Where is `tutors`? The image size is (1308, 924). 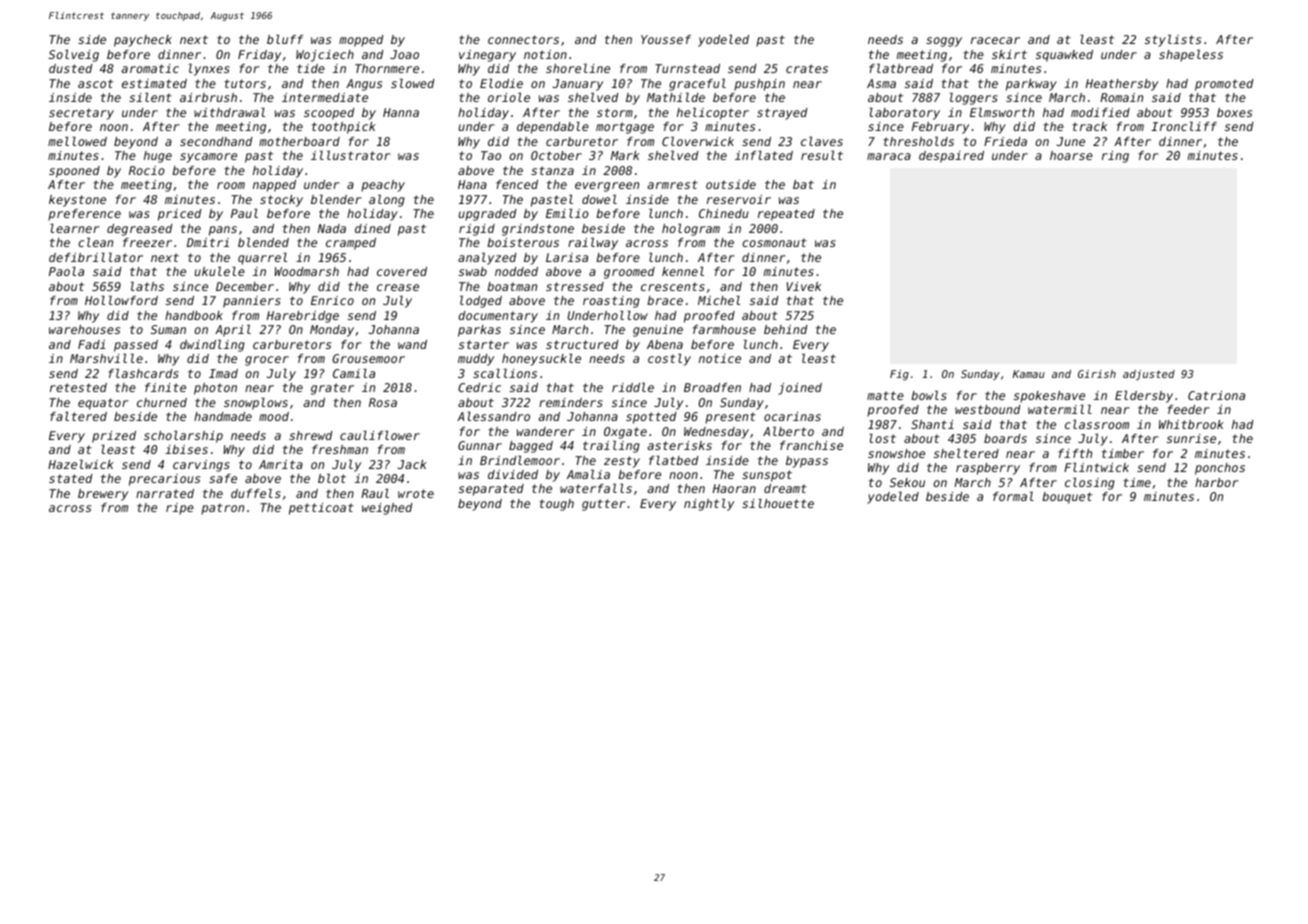
tutors is located at coordinates (245, 83).
